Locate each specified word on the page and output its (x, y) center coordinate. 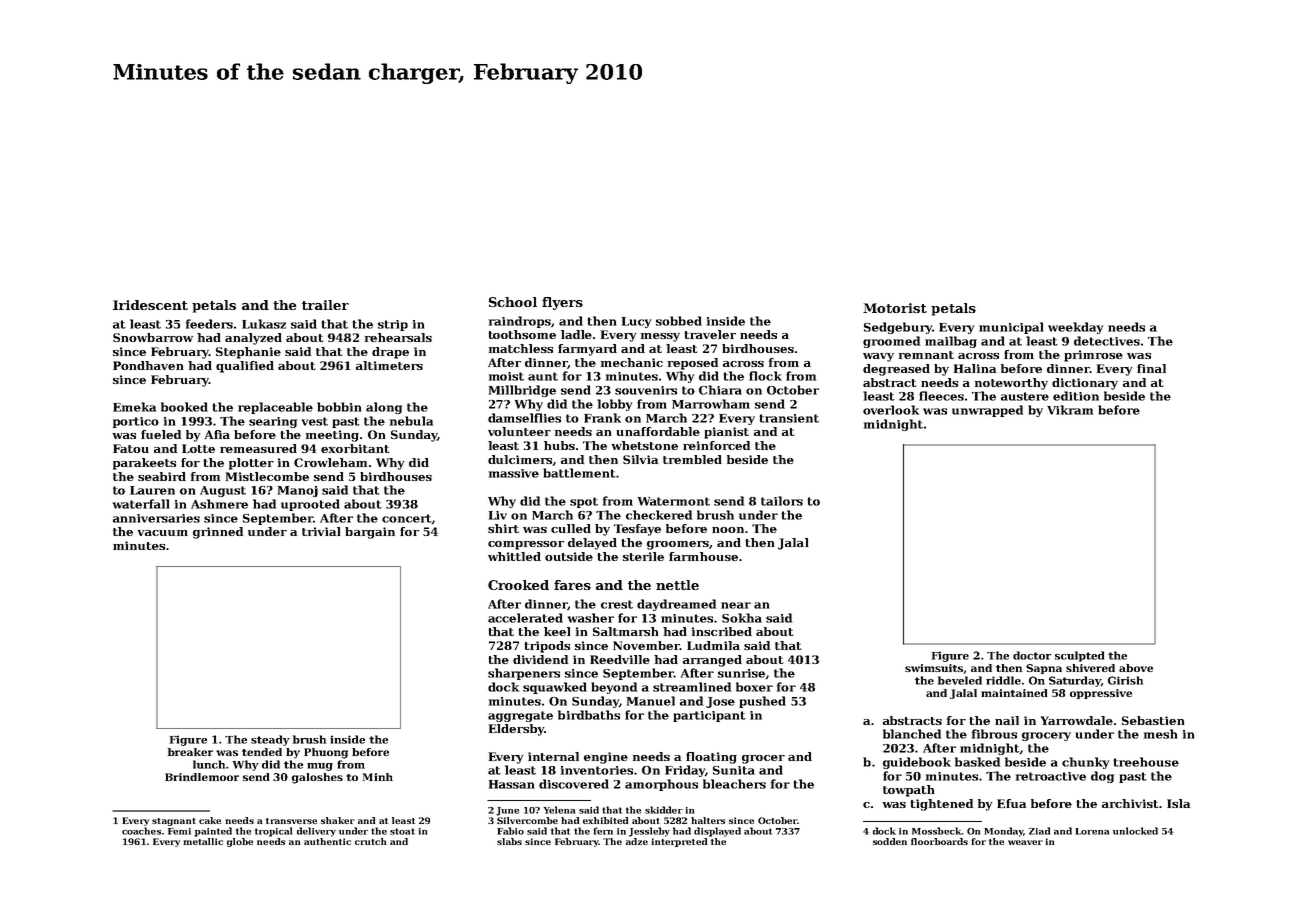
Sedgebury (898, 328)
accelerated (525, 618)
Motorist (895, 308)
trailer (325, 305)
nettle (677, 585)
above (1136, 668)
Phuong (326, 753)
